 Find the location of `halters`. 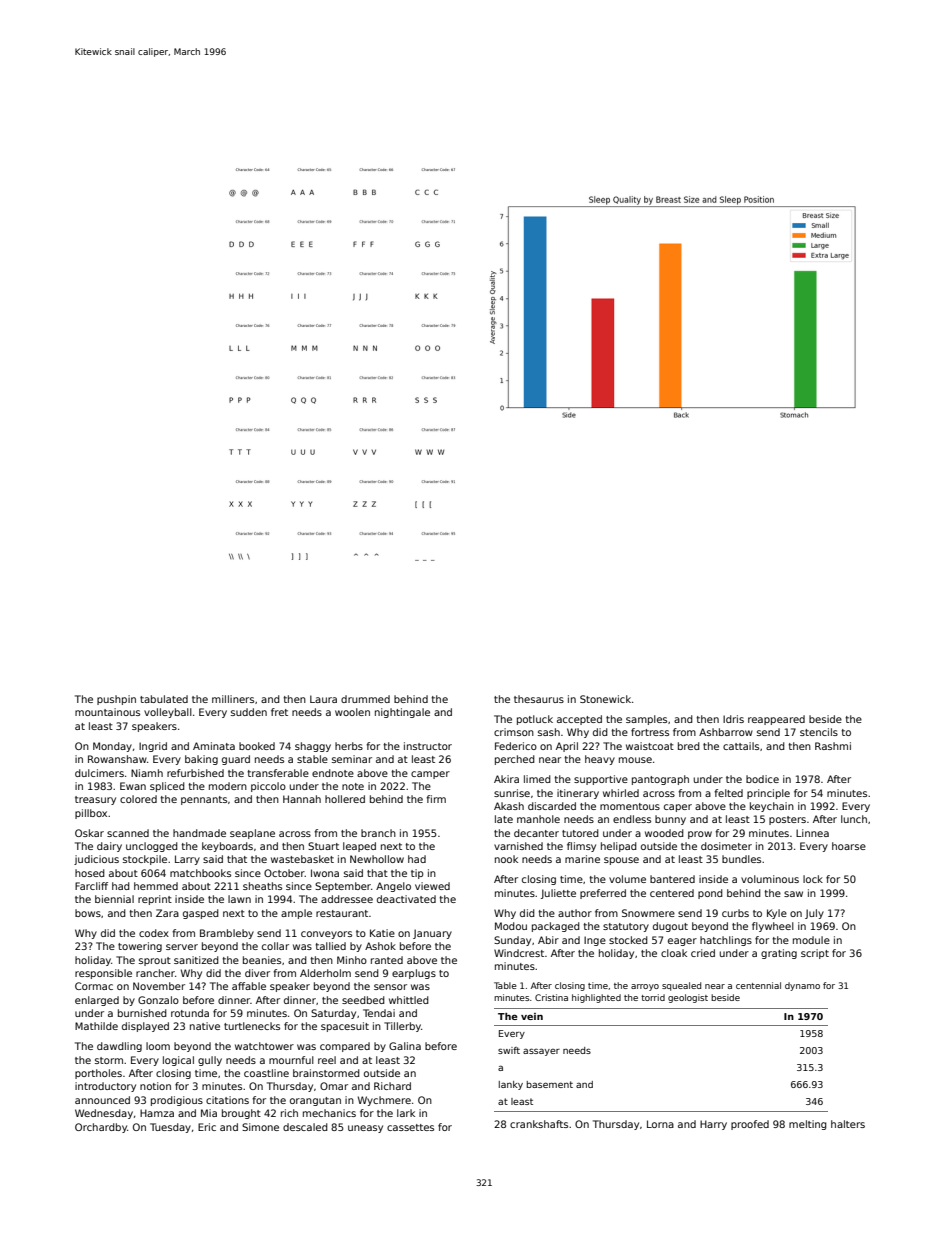

halters is located at coordinates (848, 1124).
